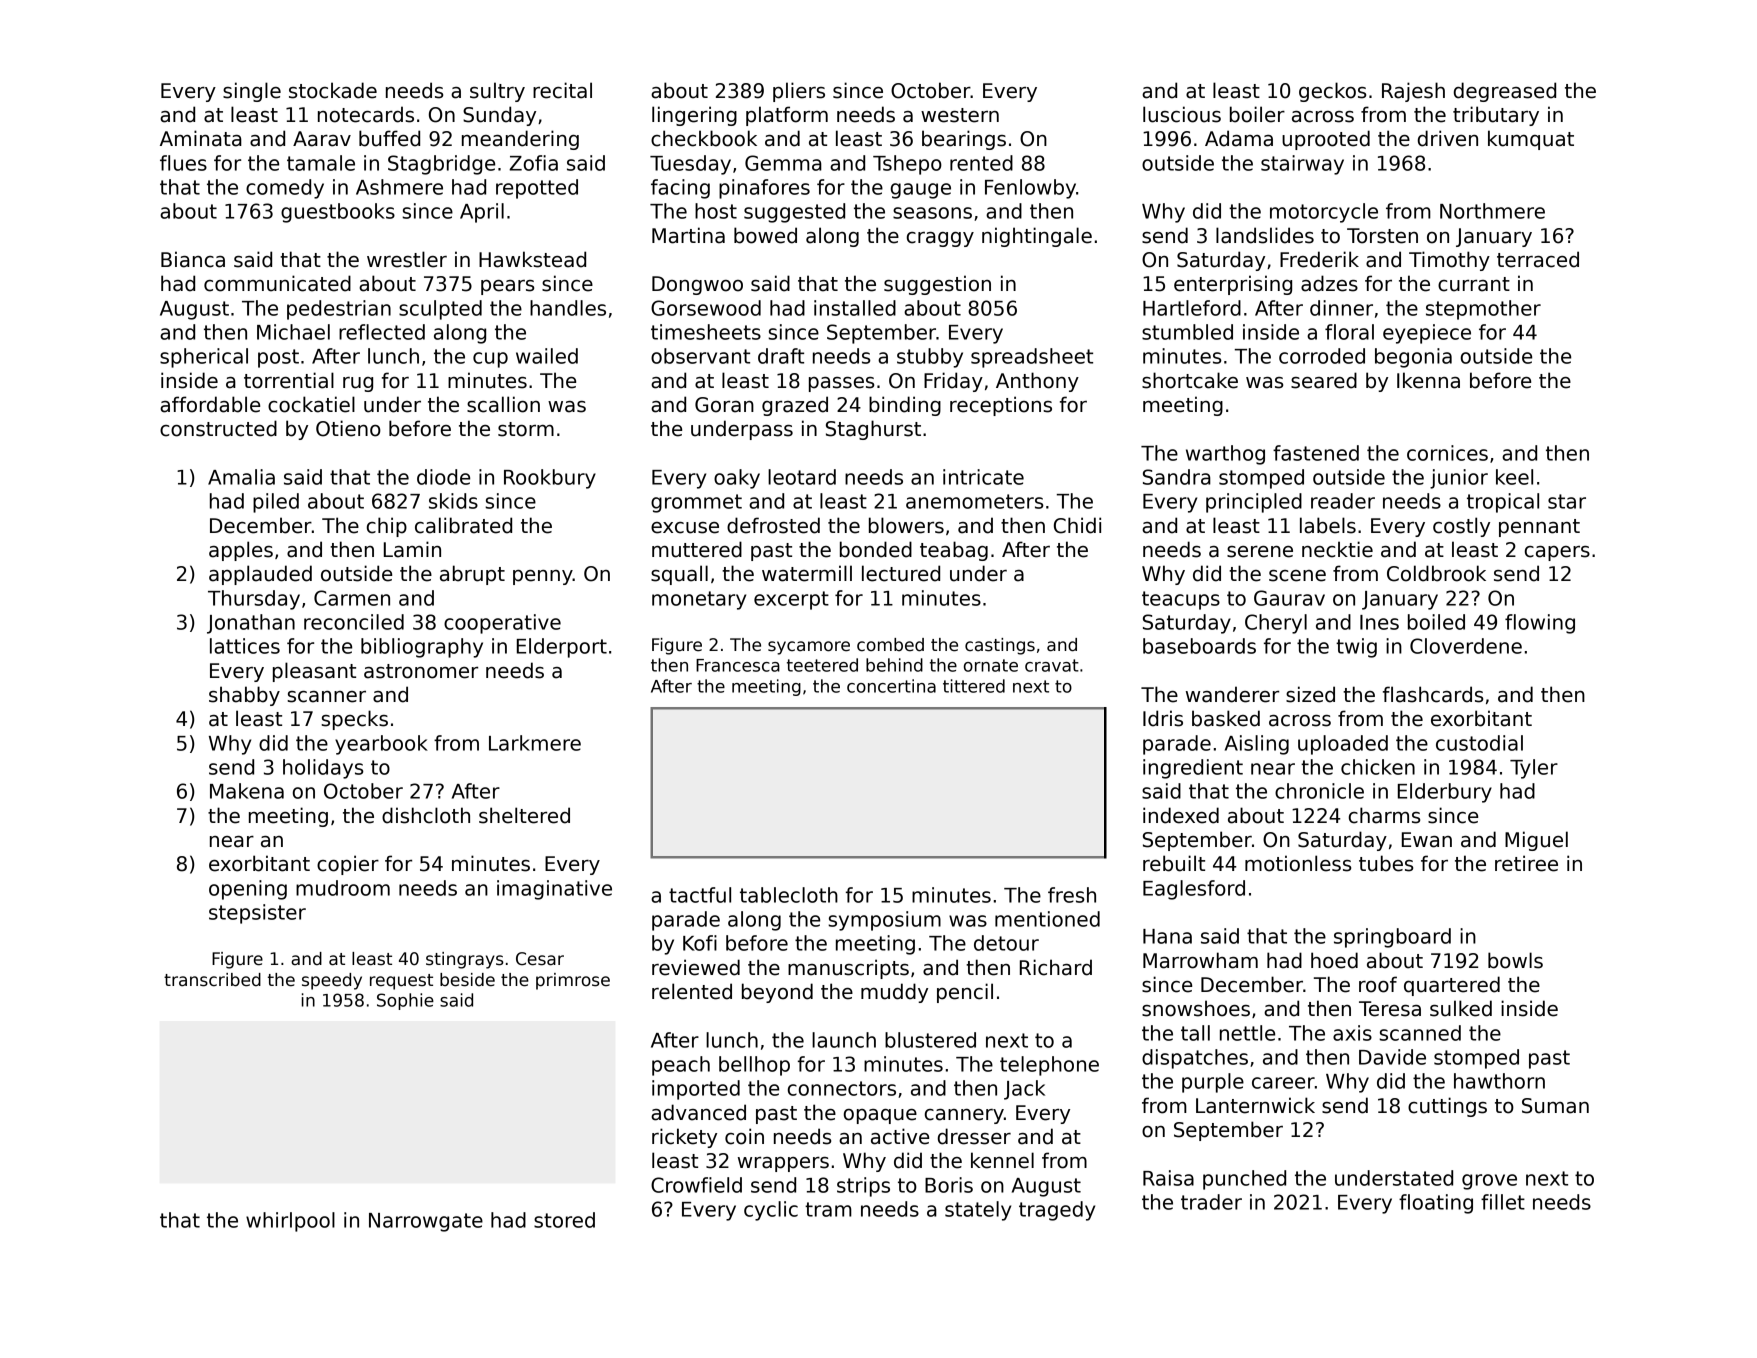  I want to click on excerpt, so click(791, 600).
